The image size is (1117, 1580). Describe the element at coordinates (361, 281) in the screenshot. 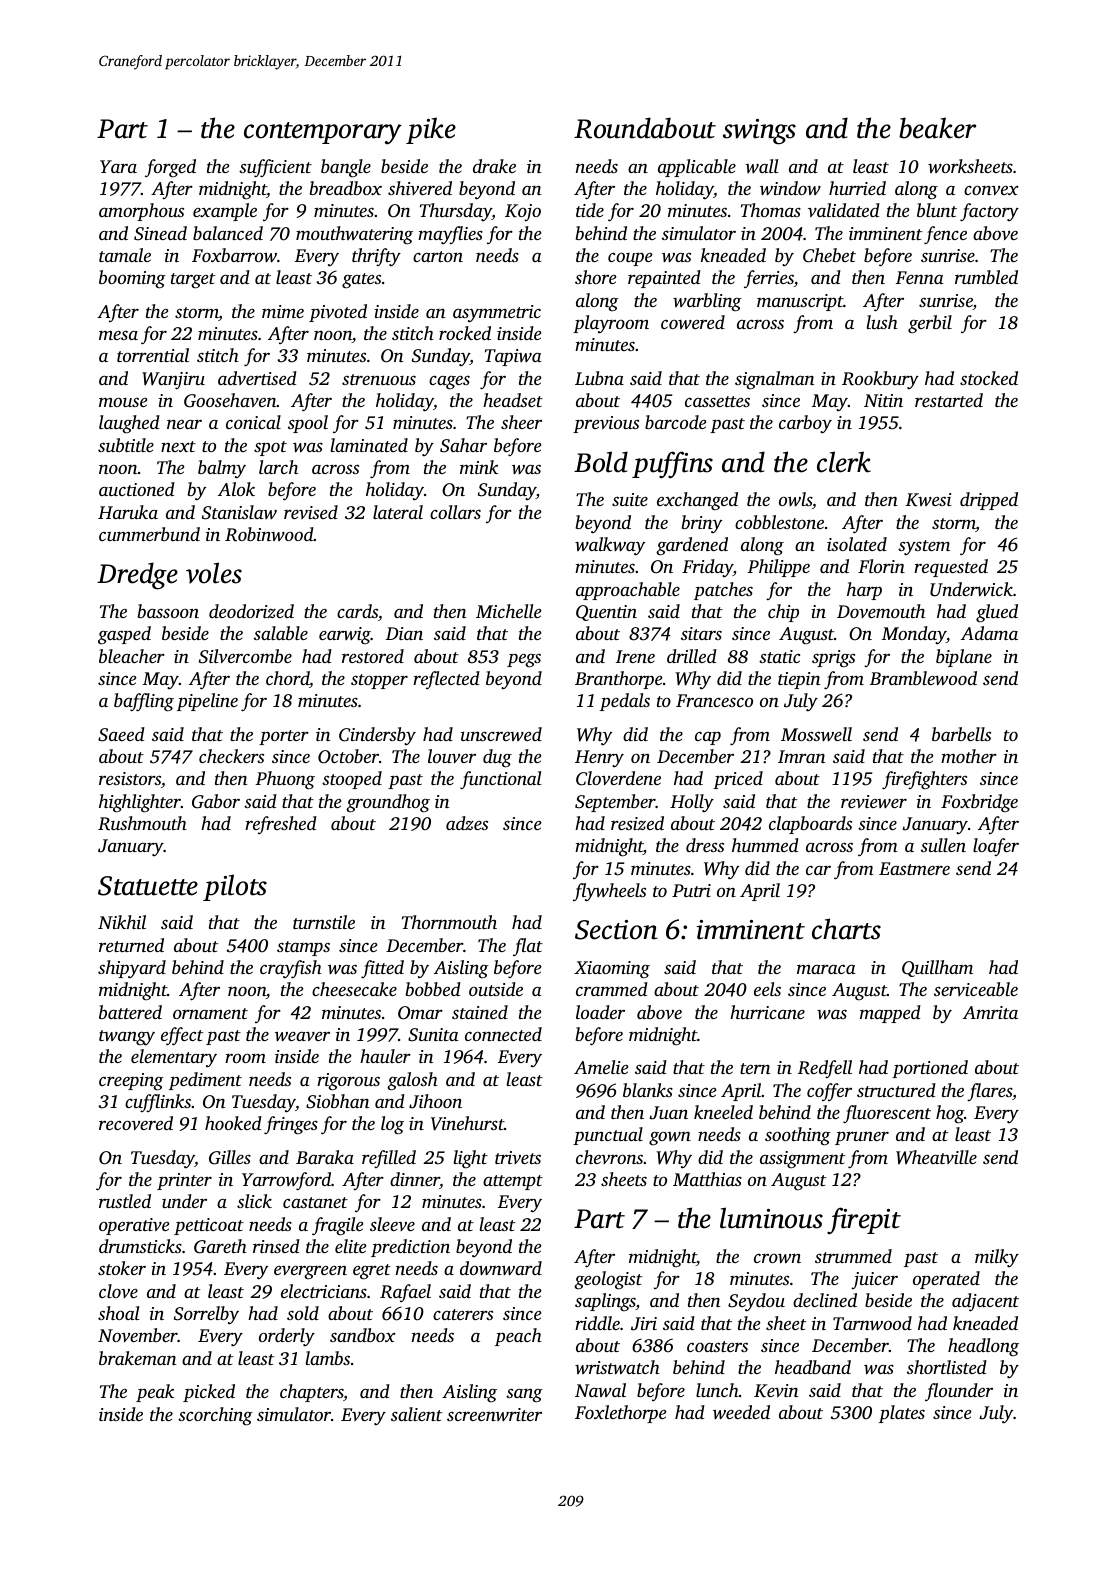

I see `gates` at that location.
